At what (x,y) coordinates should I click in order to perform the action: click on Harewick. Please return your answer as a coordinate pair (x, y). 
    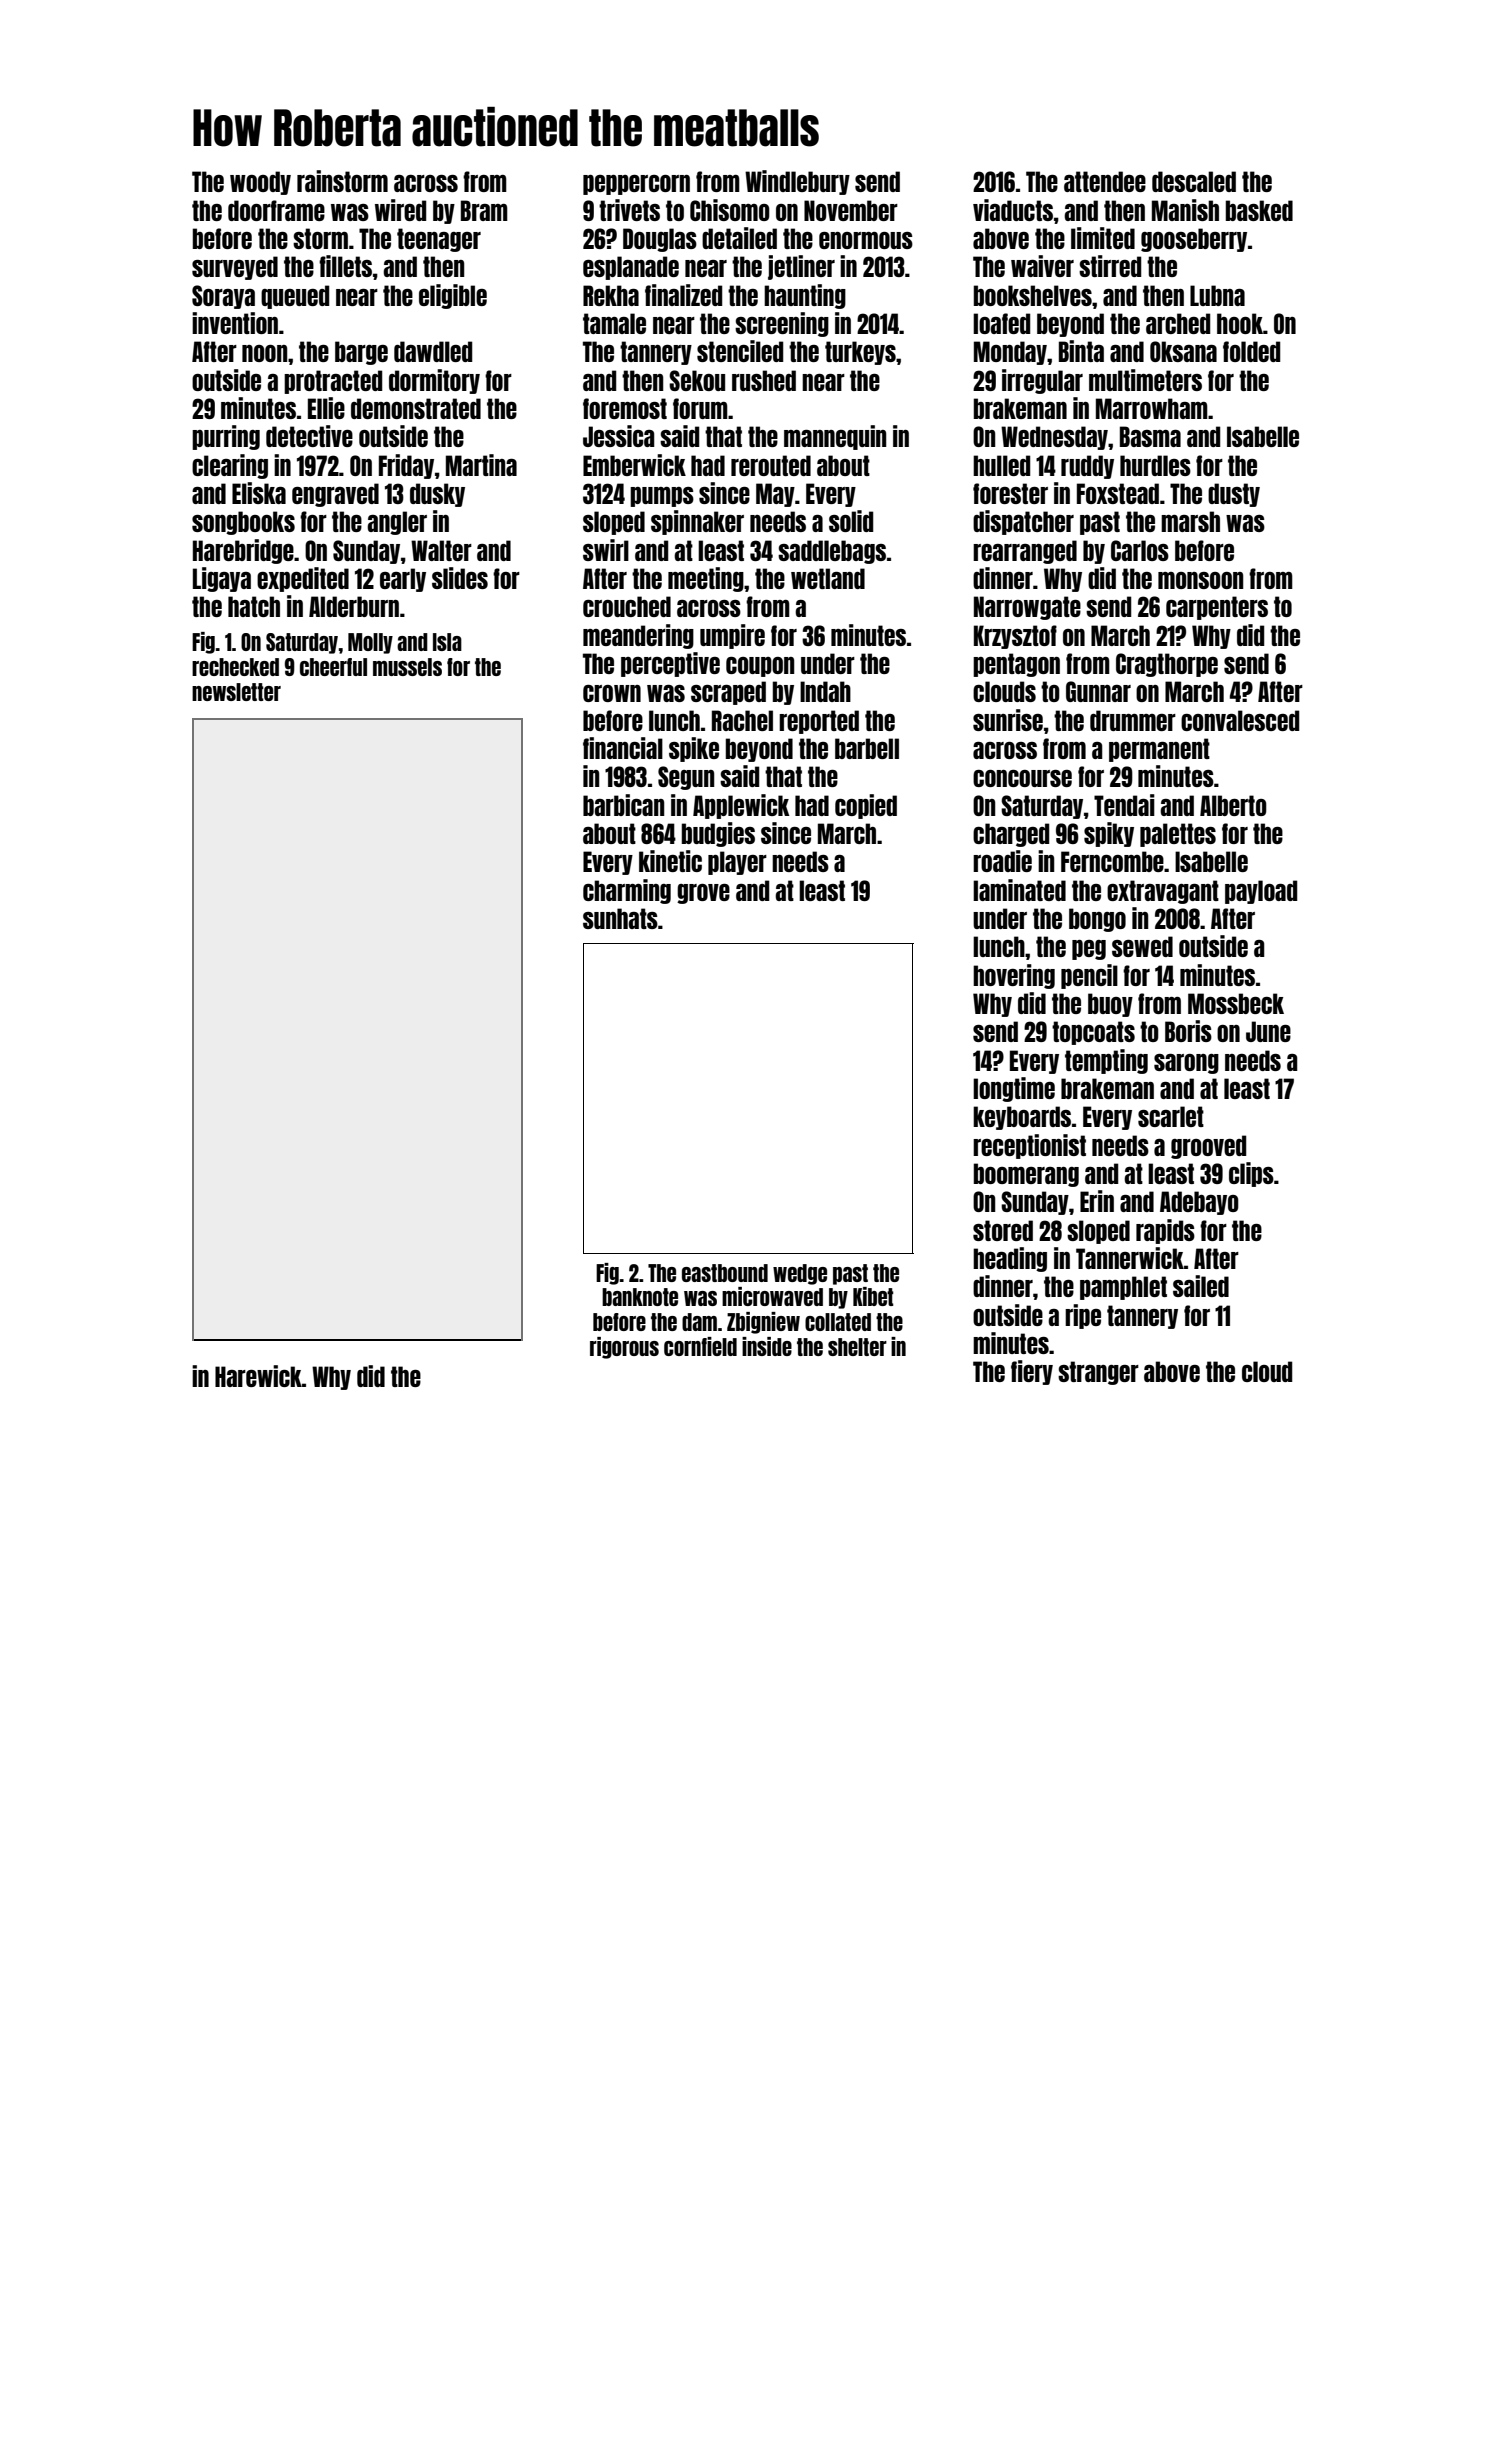
    Looking at the image, I should click on (258, 1376).
